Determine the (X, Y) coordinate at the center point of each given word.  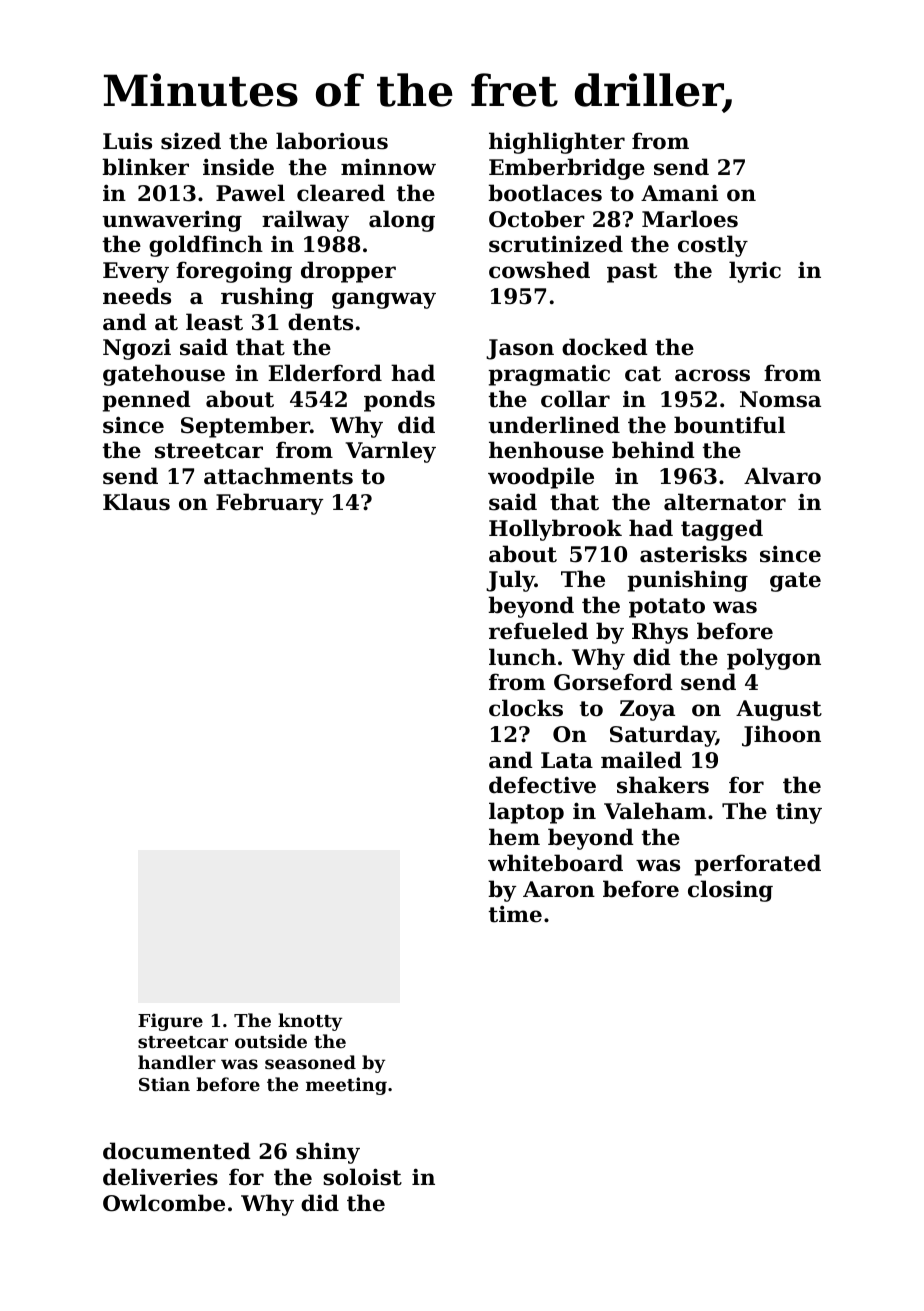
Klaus (136, 502)
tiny (799, 813)
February (269, 504)
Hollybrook (555, 530)
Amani (679, 193)
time (515, 914)
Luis (127, 141)
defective (542, 785)
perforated (757, 865)
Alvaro (782, 476)
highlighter (557, 143)
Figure (170, 1022)
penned (146, 401)
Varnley (391, 452)
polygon (774, 659)
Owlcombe (164, 1203)
